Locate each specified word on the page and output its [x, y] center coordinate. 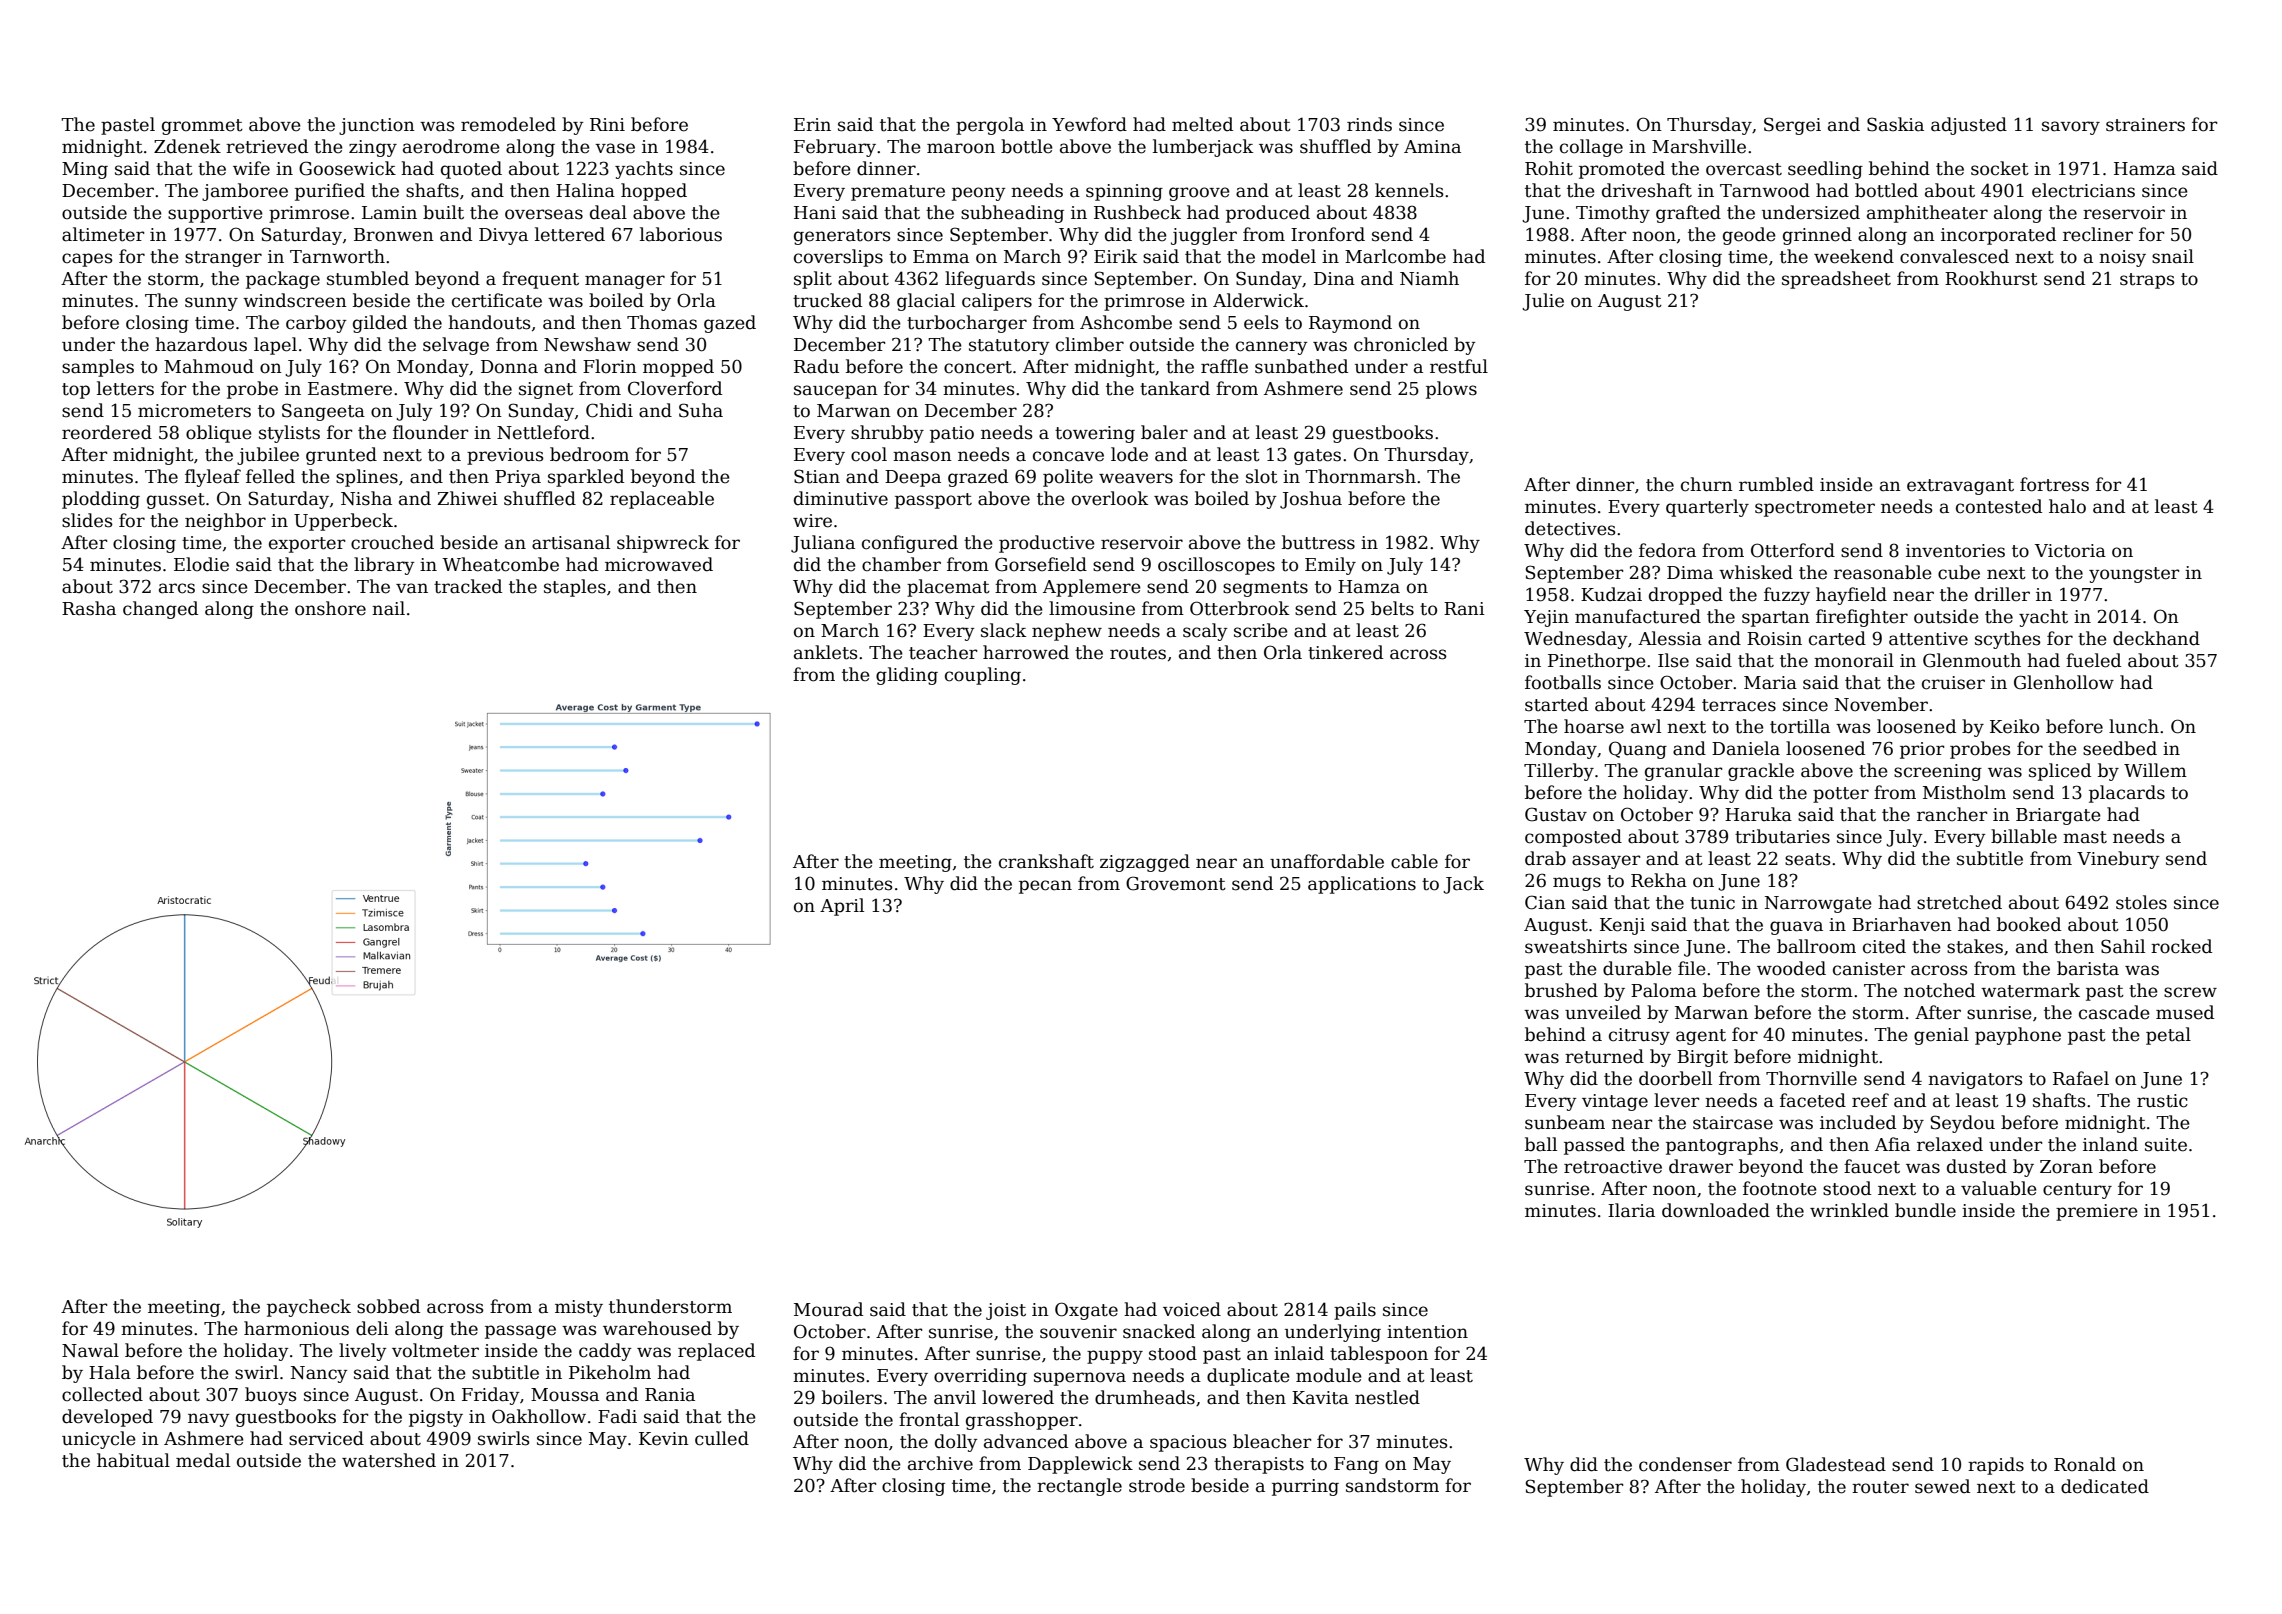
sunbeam [1565, 1122]
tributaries [1782, 836]
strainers [2145, 125]
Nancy [319, 1374]
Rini [607, 124]
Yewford [1089, 124]
